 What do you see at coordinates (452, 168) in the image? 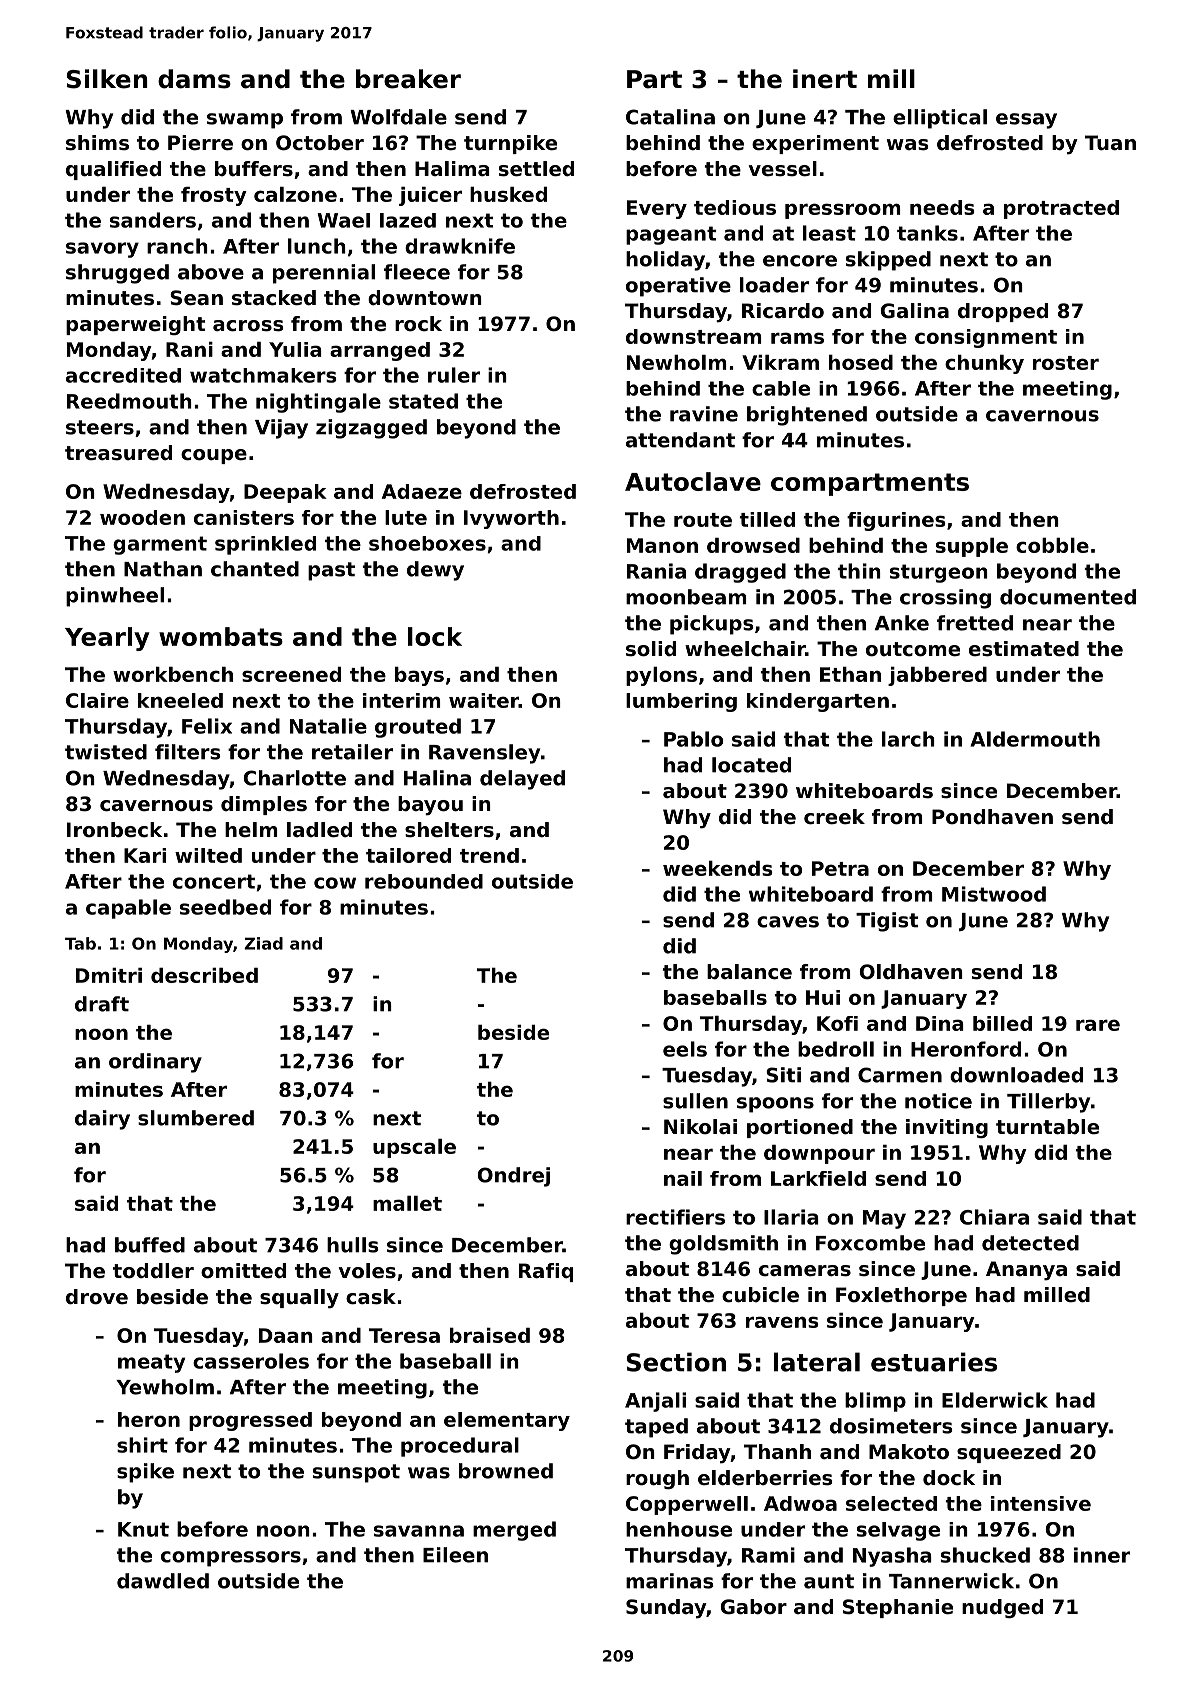
I see `Halima` at bounding box center [452, 168].
